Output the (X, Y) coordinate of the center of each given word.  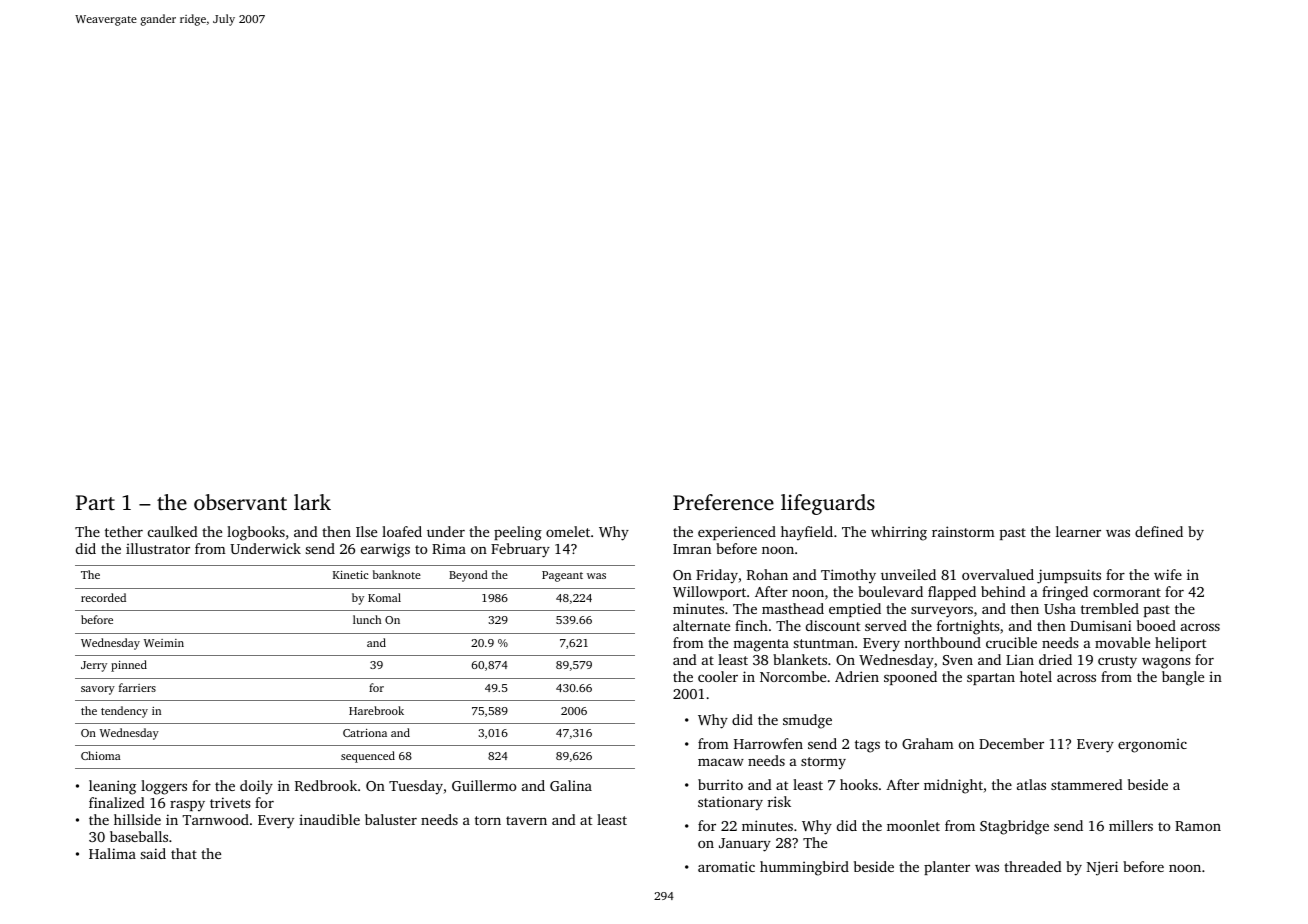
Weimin (164, 643)
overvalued (998, 574)
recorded (103, 597)
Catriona (365, 733)
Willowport (709, 593)
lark (312, 502)
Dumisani (1101, 625)
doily (256, 787)
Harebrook (376, 710)
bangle (1183, 678)
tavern (526, 820)
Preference (723, 502)
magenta (761, 645)
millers (1131, 825)
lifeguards (828, 504)
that (184, 853)
